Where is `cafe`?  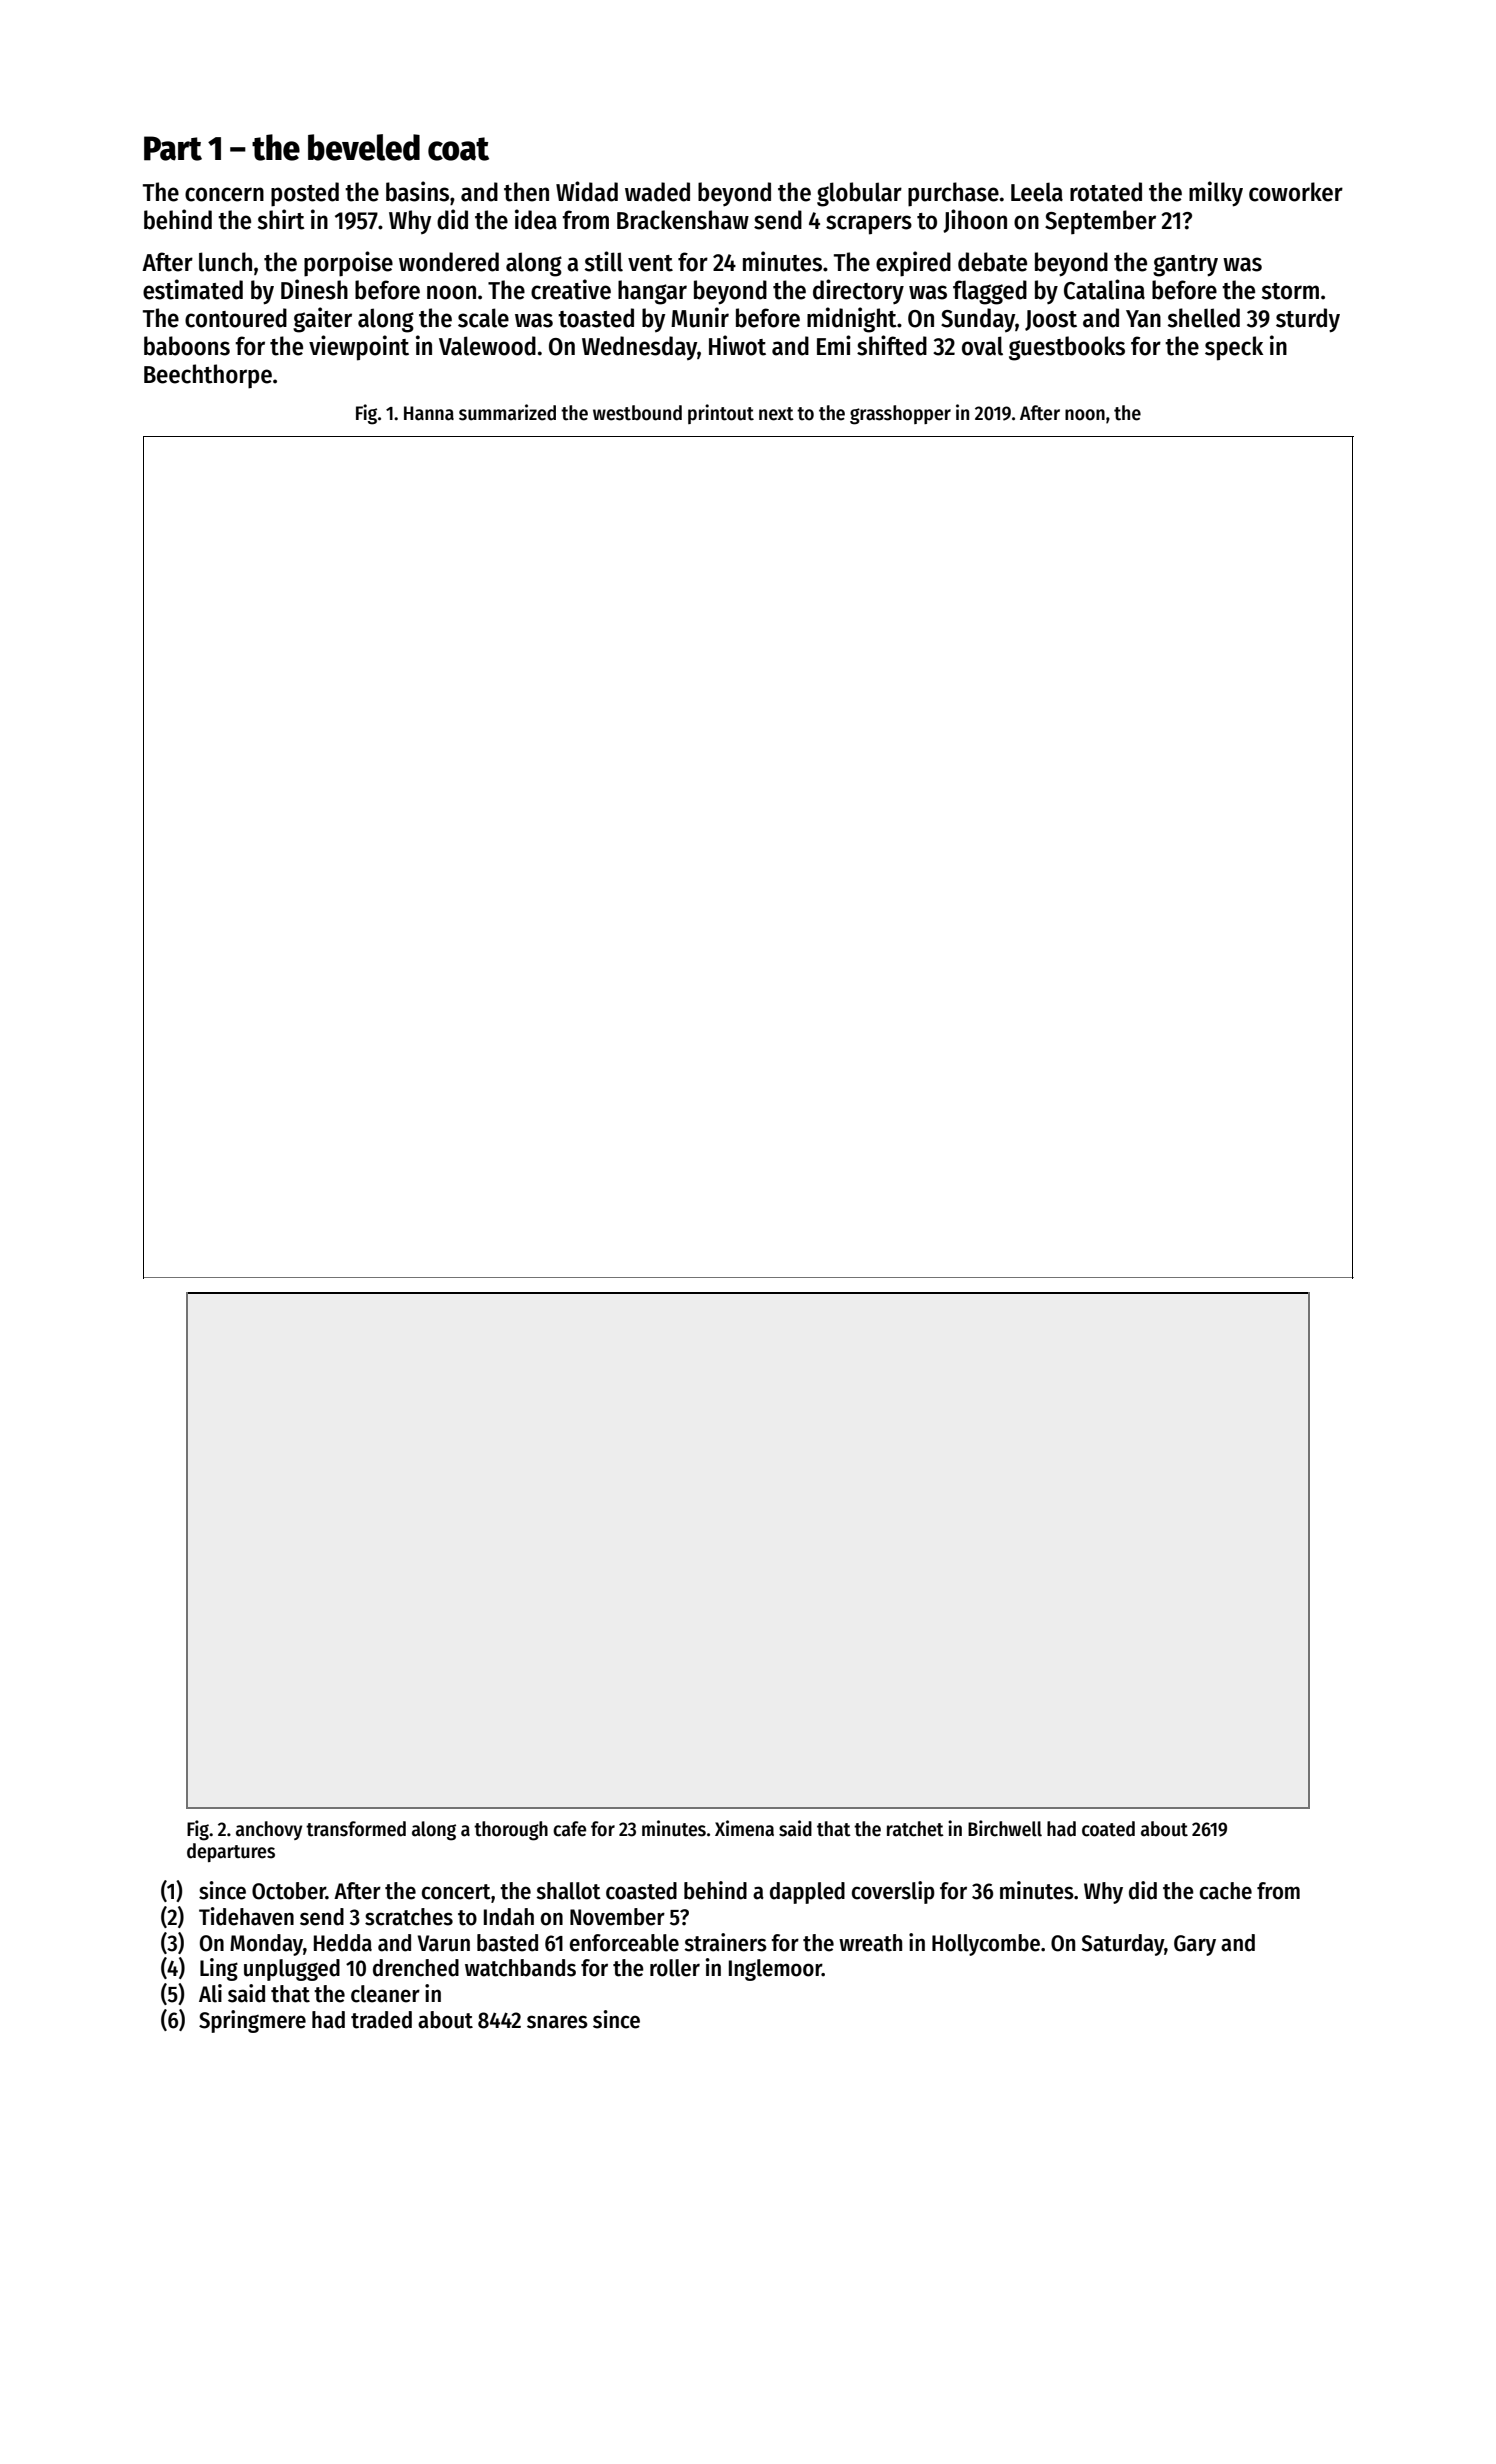 cafe is located at coordinates (569, 1829).
